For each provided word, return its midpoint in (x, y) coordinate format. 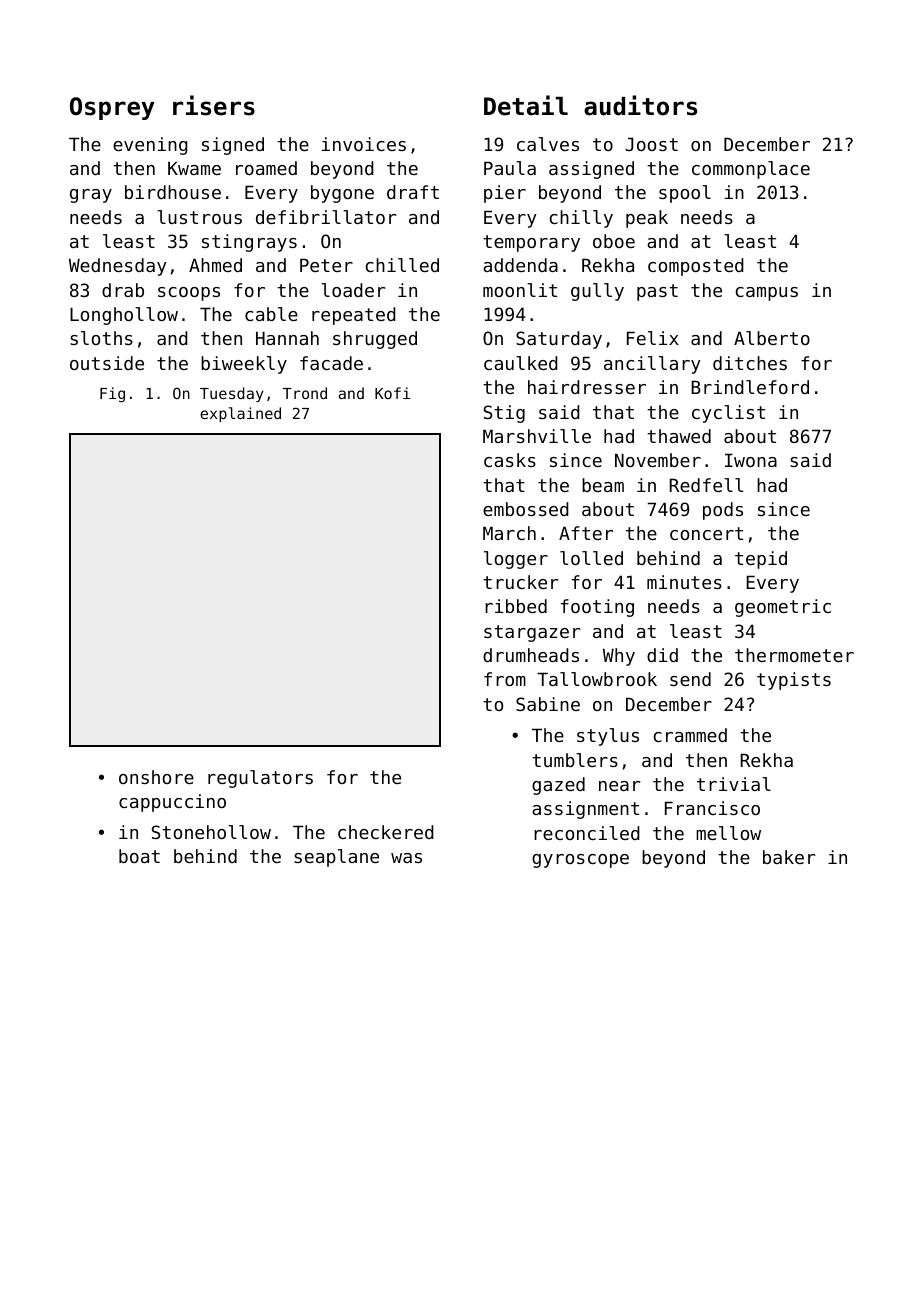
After (586, 533)
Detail (526, 105)
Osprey (112, 108)
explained (240, 414)
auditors (640, 105)
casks (510, 460)
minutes (684, 582)
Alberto (772, 338)
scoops (189, 294)
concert (706, 533)
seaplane (336, 858)
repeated (354, 316)
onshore (156, 777)
